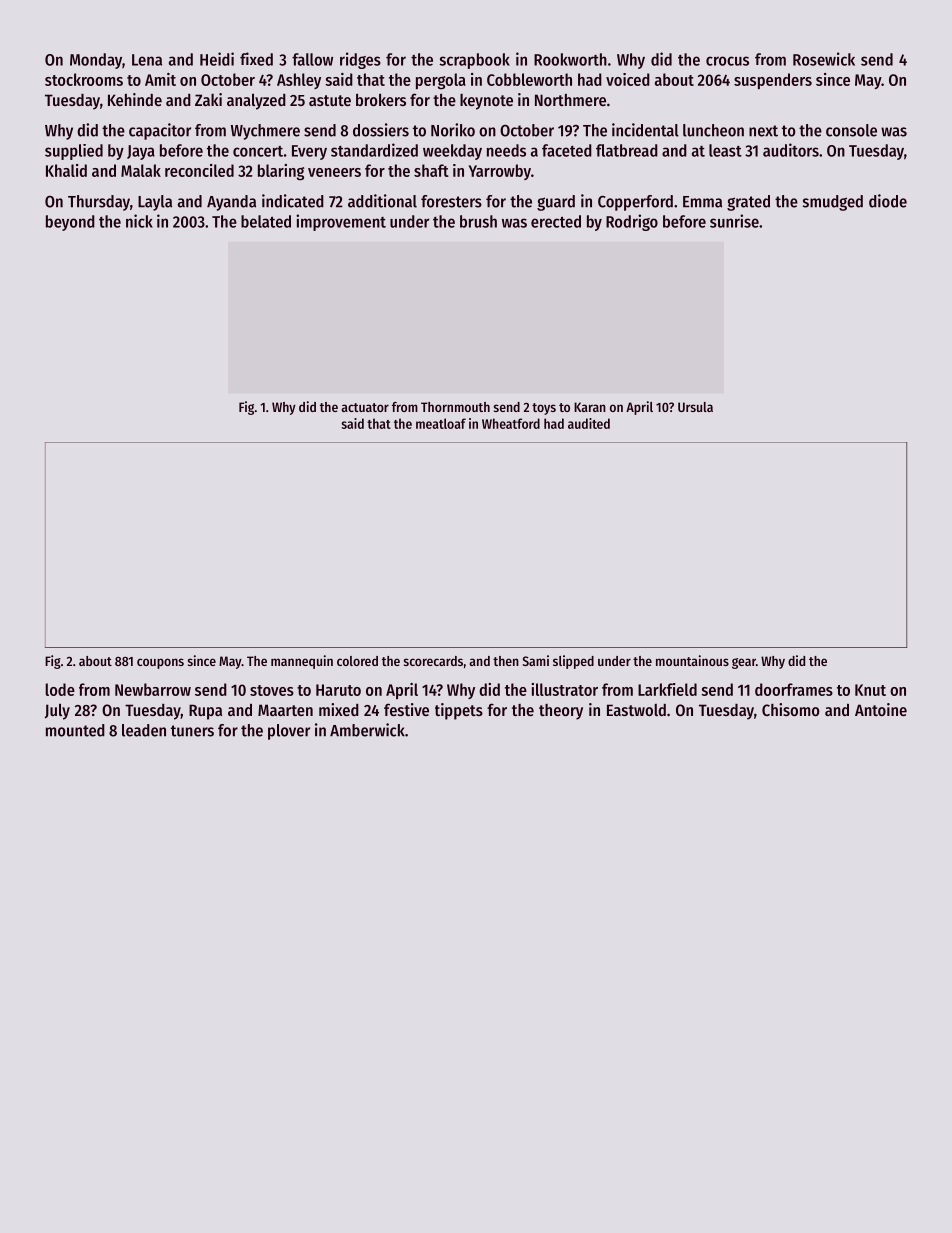 Image resolution: width=952 pixels, height=1233 pixels. Describe the element at coordinates (589, 423) in the image. I see `audited` at that location.
